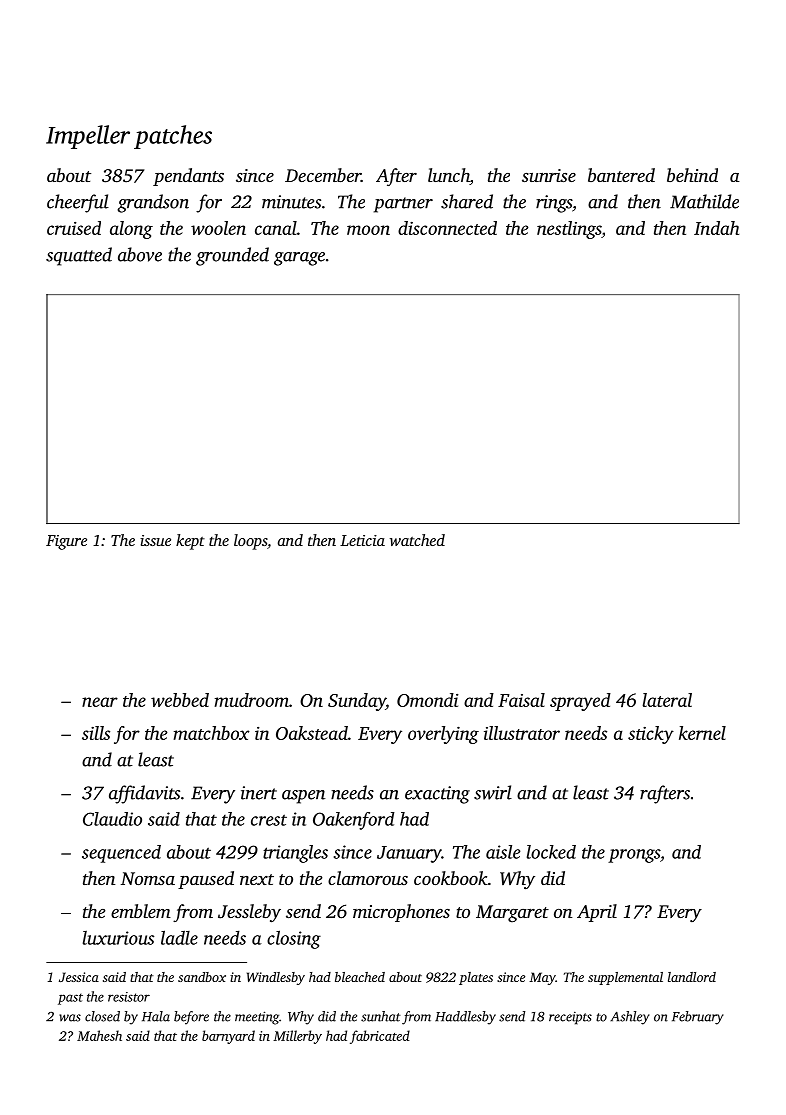 This screenshot has height=1115, width=786. I want to click on squatted, so click(79, 256).
